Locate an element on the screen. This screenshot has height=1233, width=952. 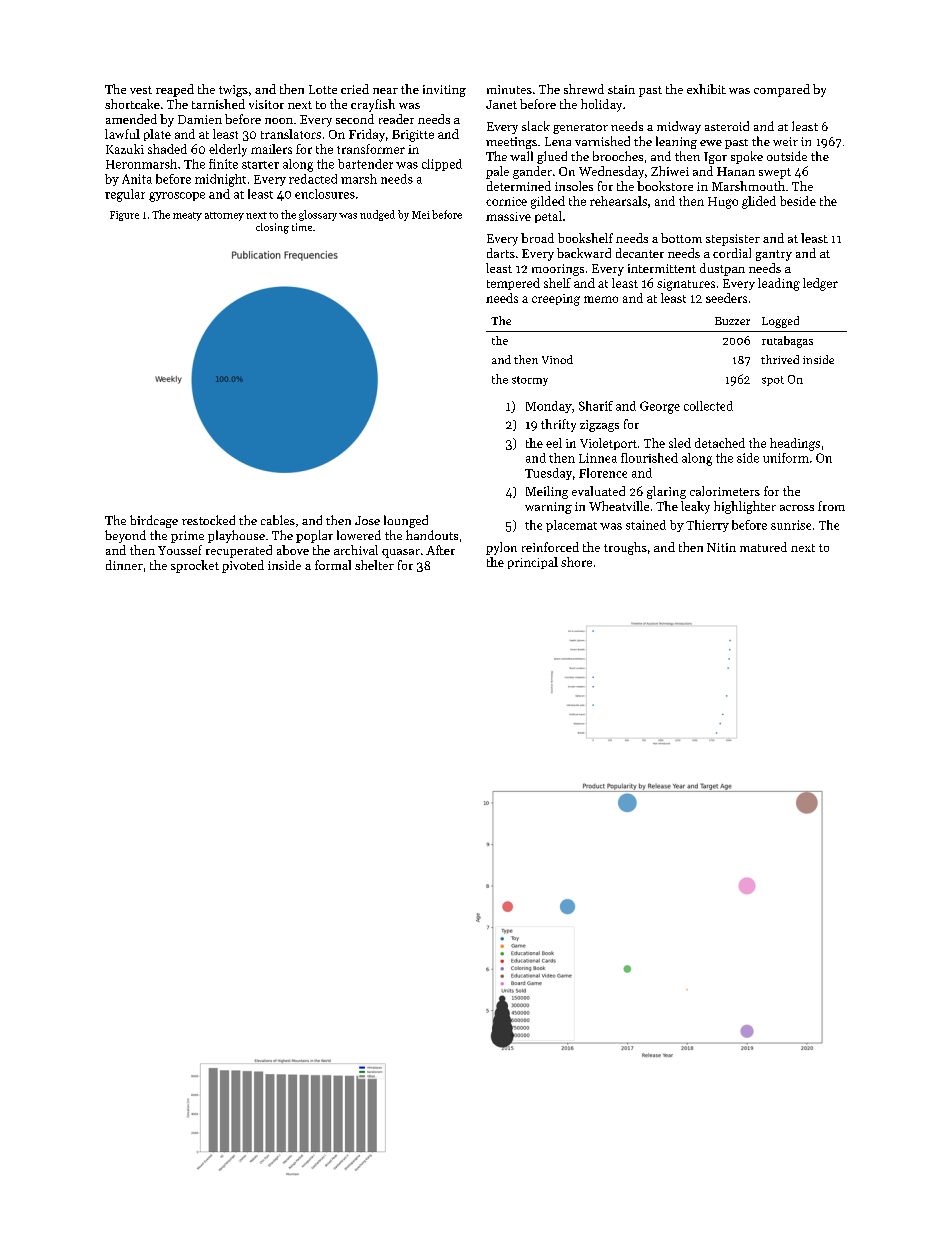
thrifty is located at coordinates (558, 425).
